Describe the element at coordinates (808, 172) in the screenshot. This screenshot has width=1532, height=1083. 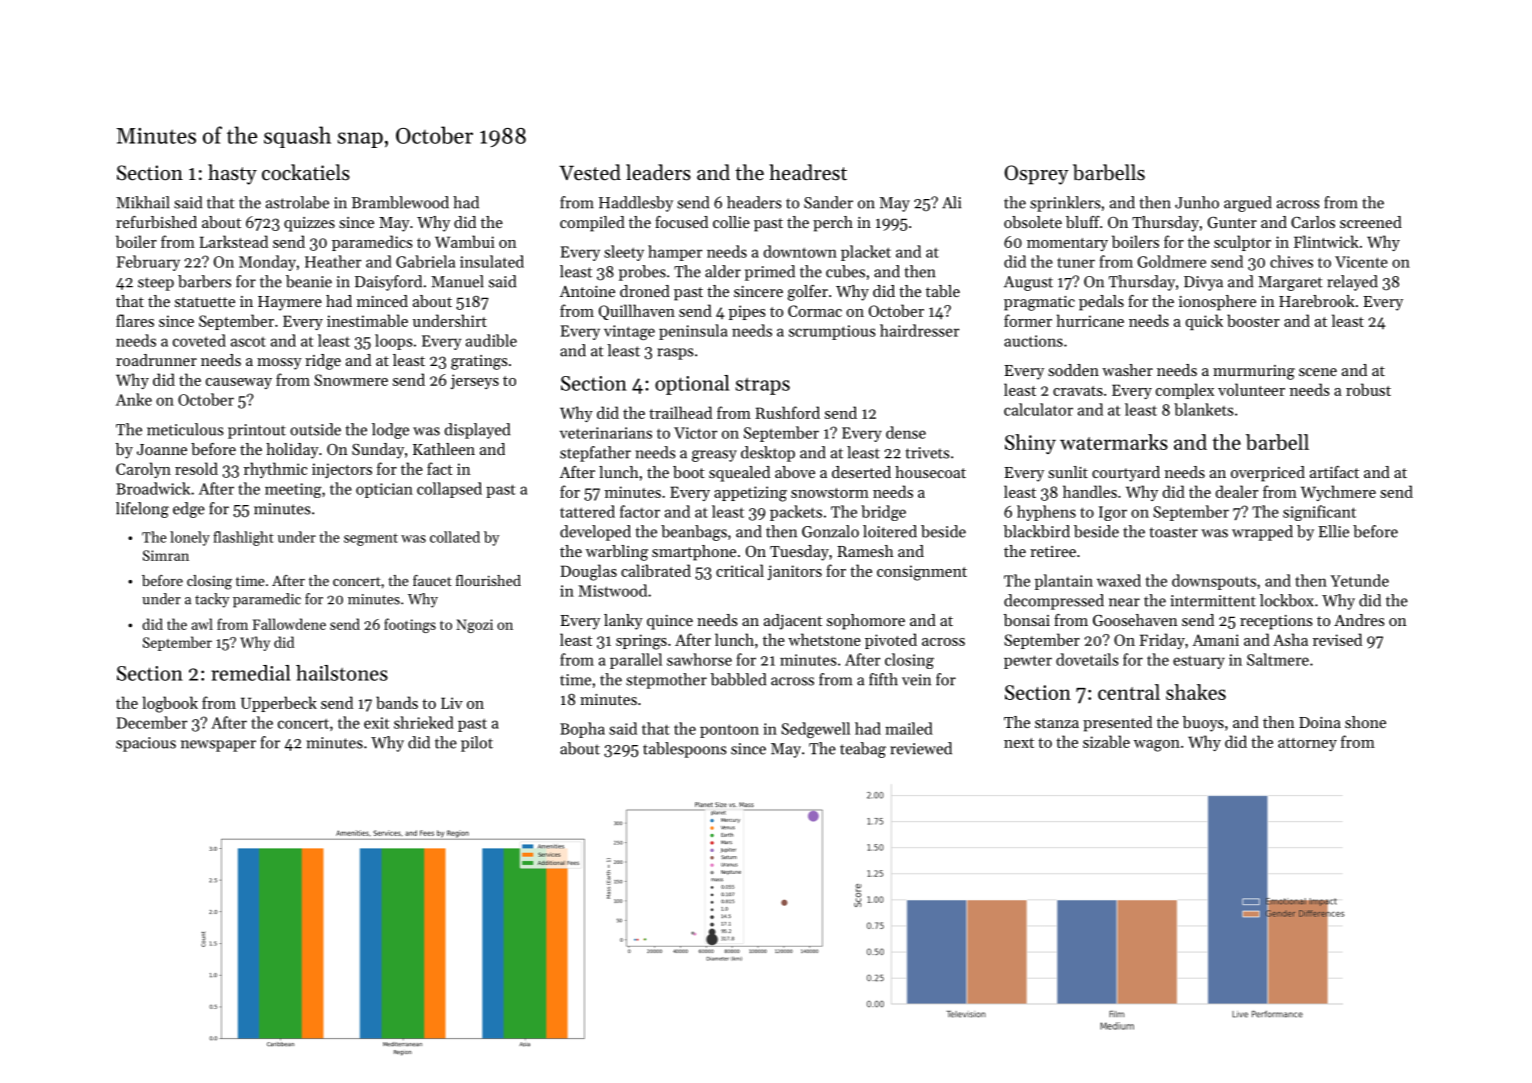
I see `headrest` at that location.
